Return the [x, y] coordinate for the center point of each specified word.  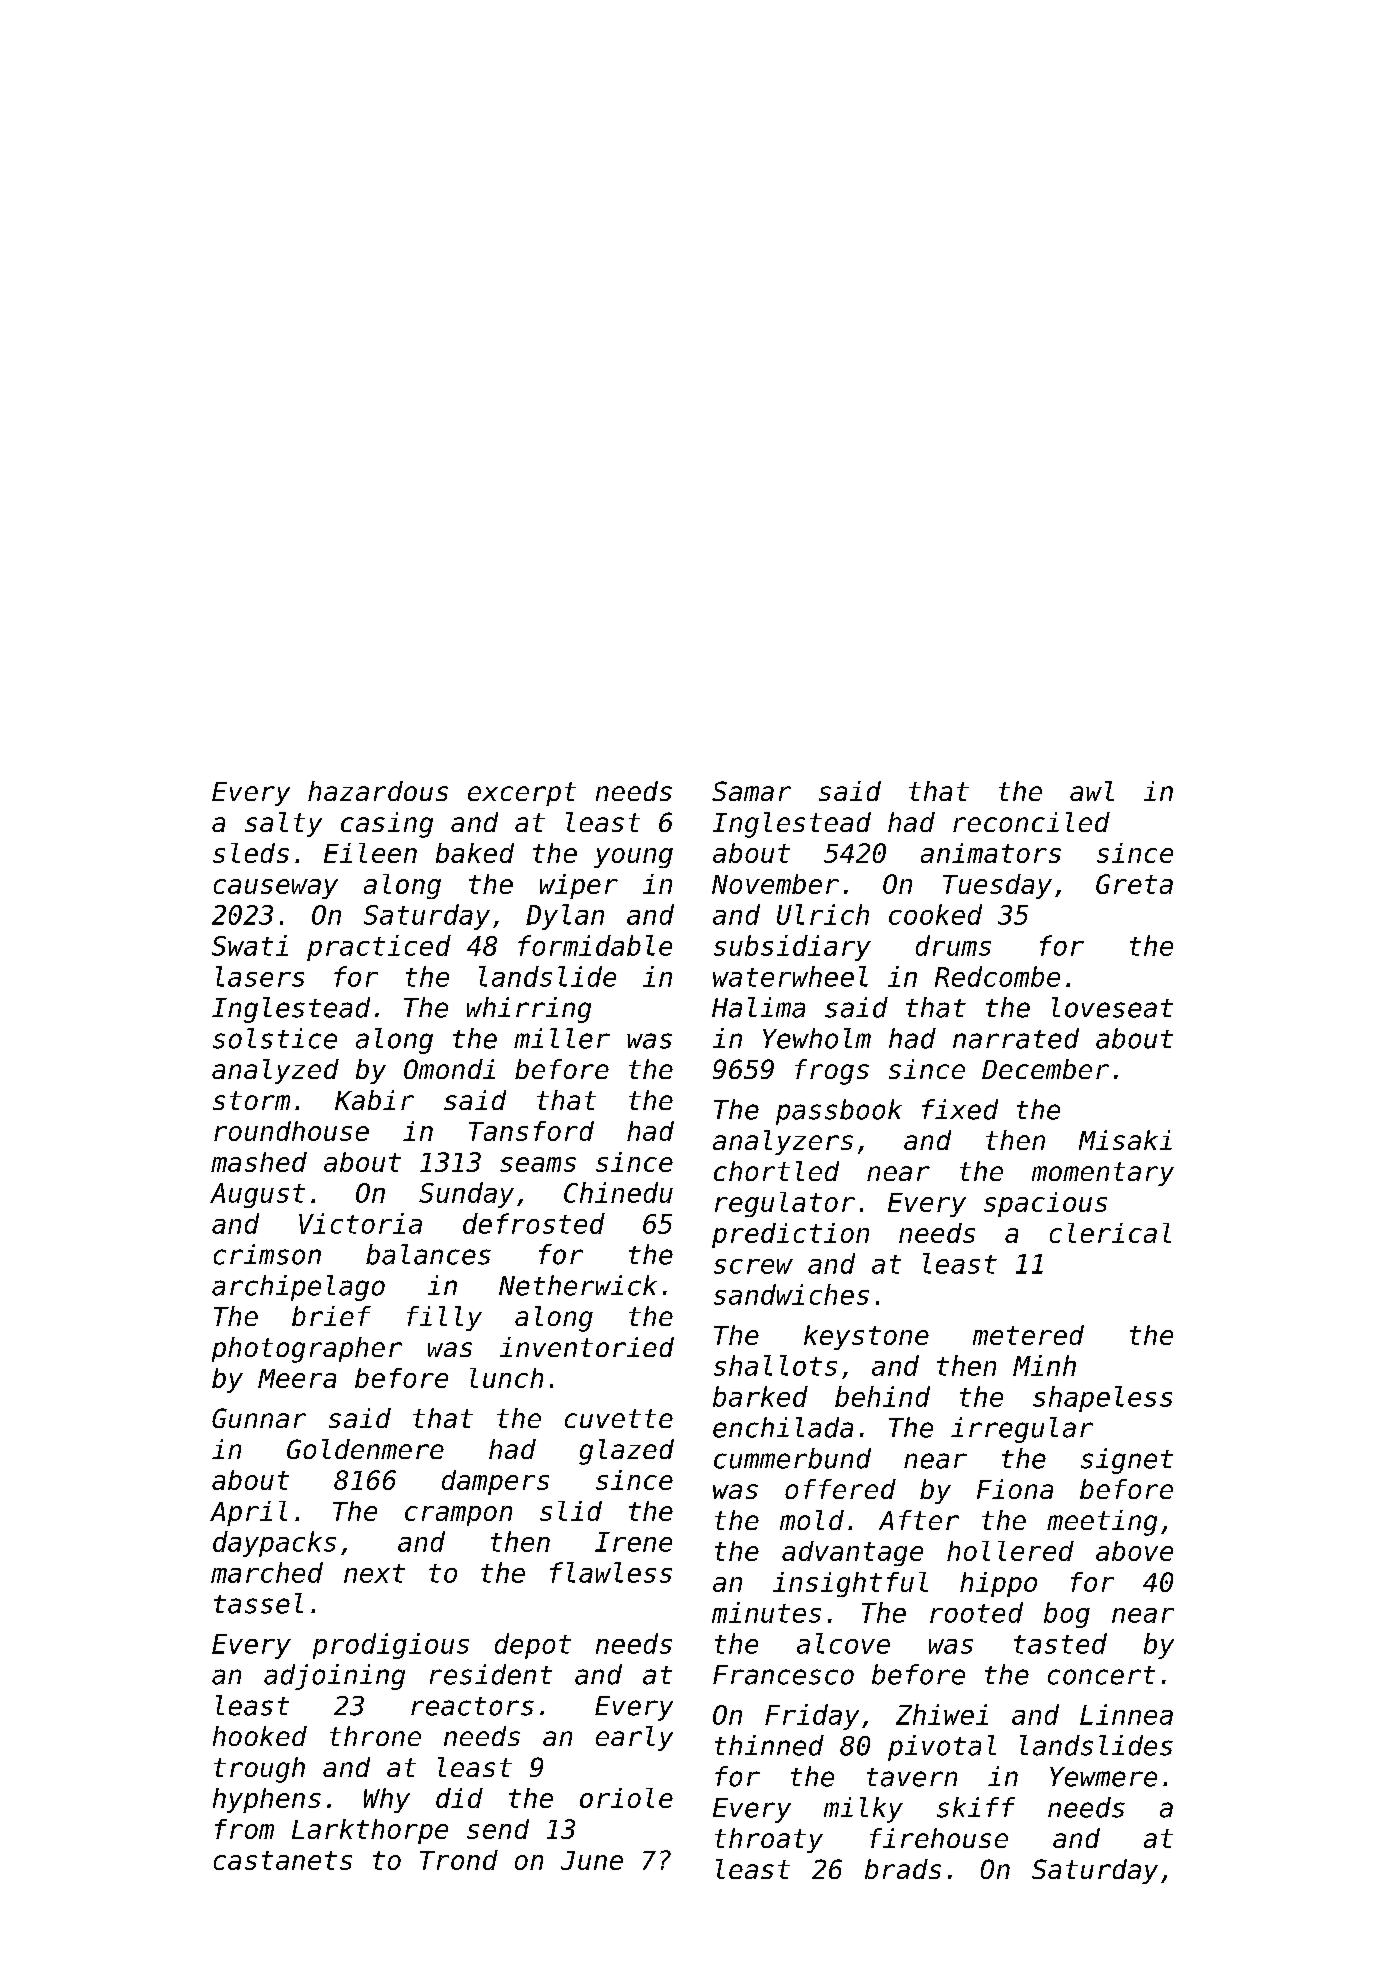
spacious [1045, 1204]
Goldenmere [365, 1449]
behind [882, 1396]
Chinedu [618, 1192]
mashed [259, 1162]
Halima [758, 1007]
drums [953, 945]
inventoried [587, 1347]
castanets [283, 1860]
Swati [250, 945]
